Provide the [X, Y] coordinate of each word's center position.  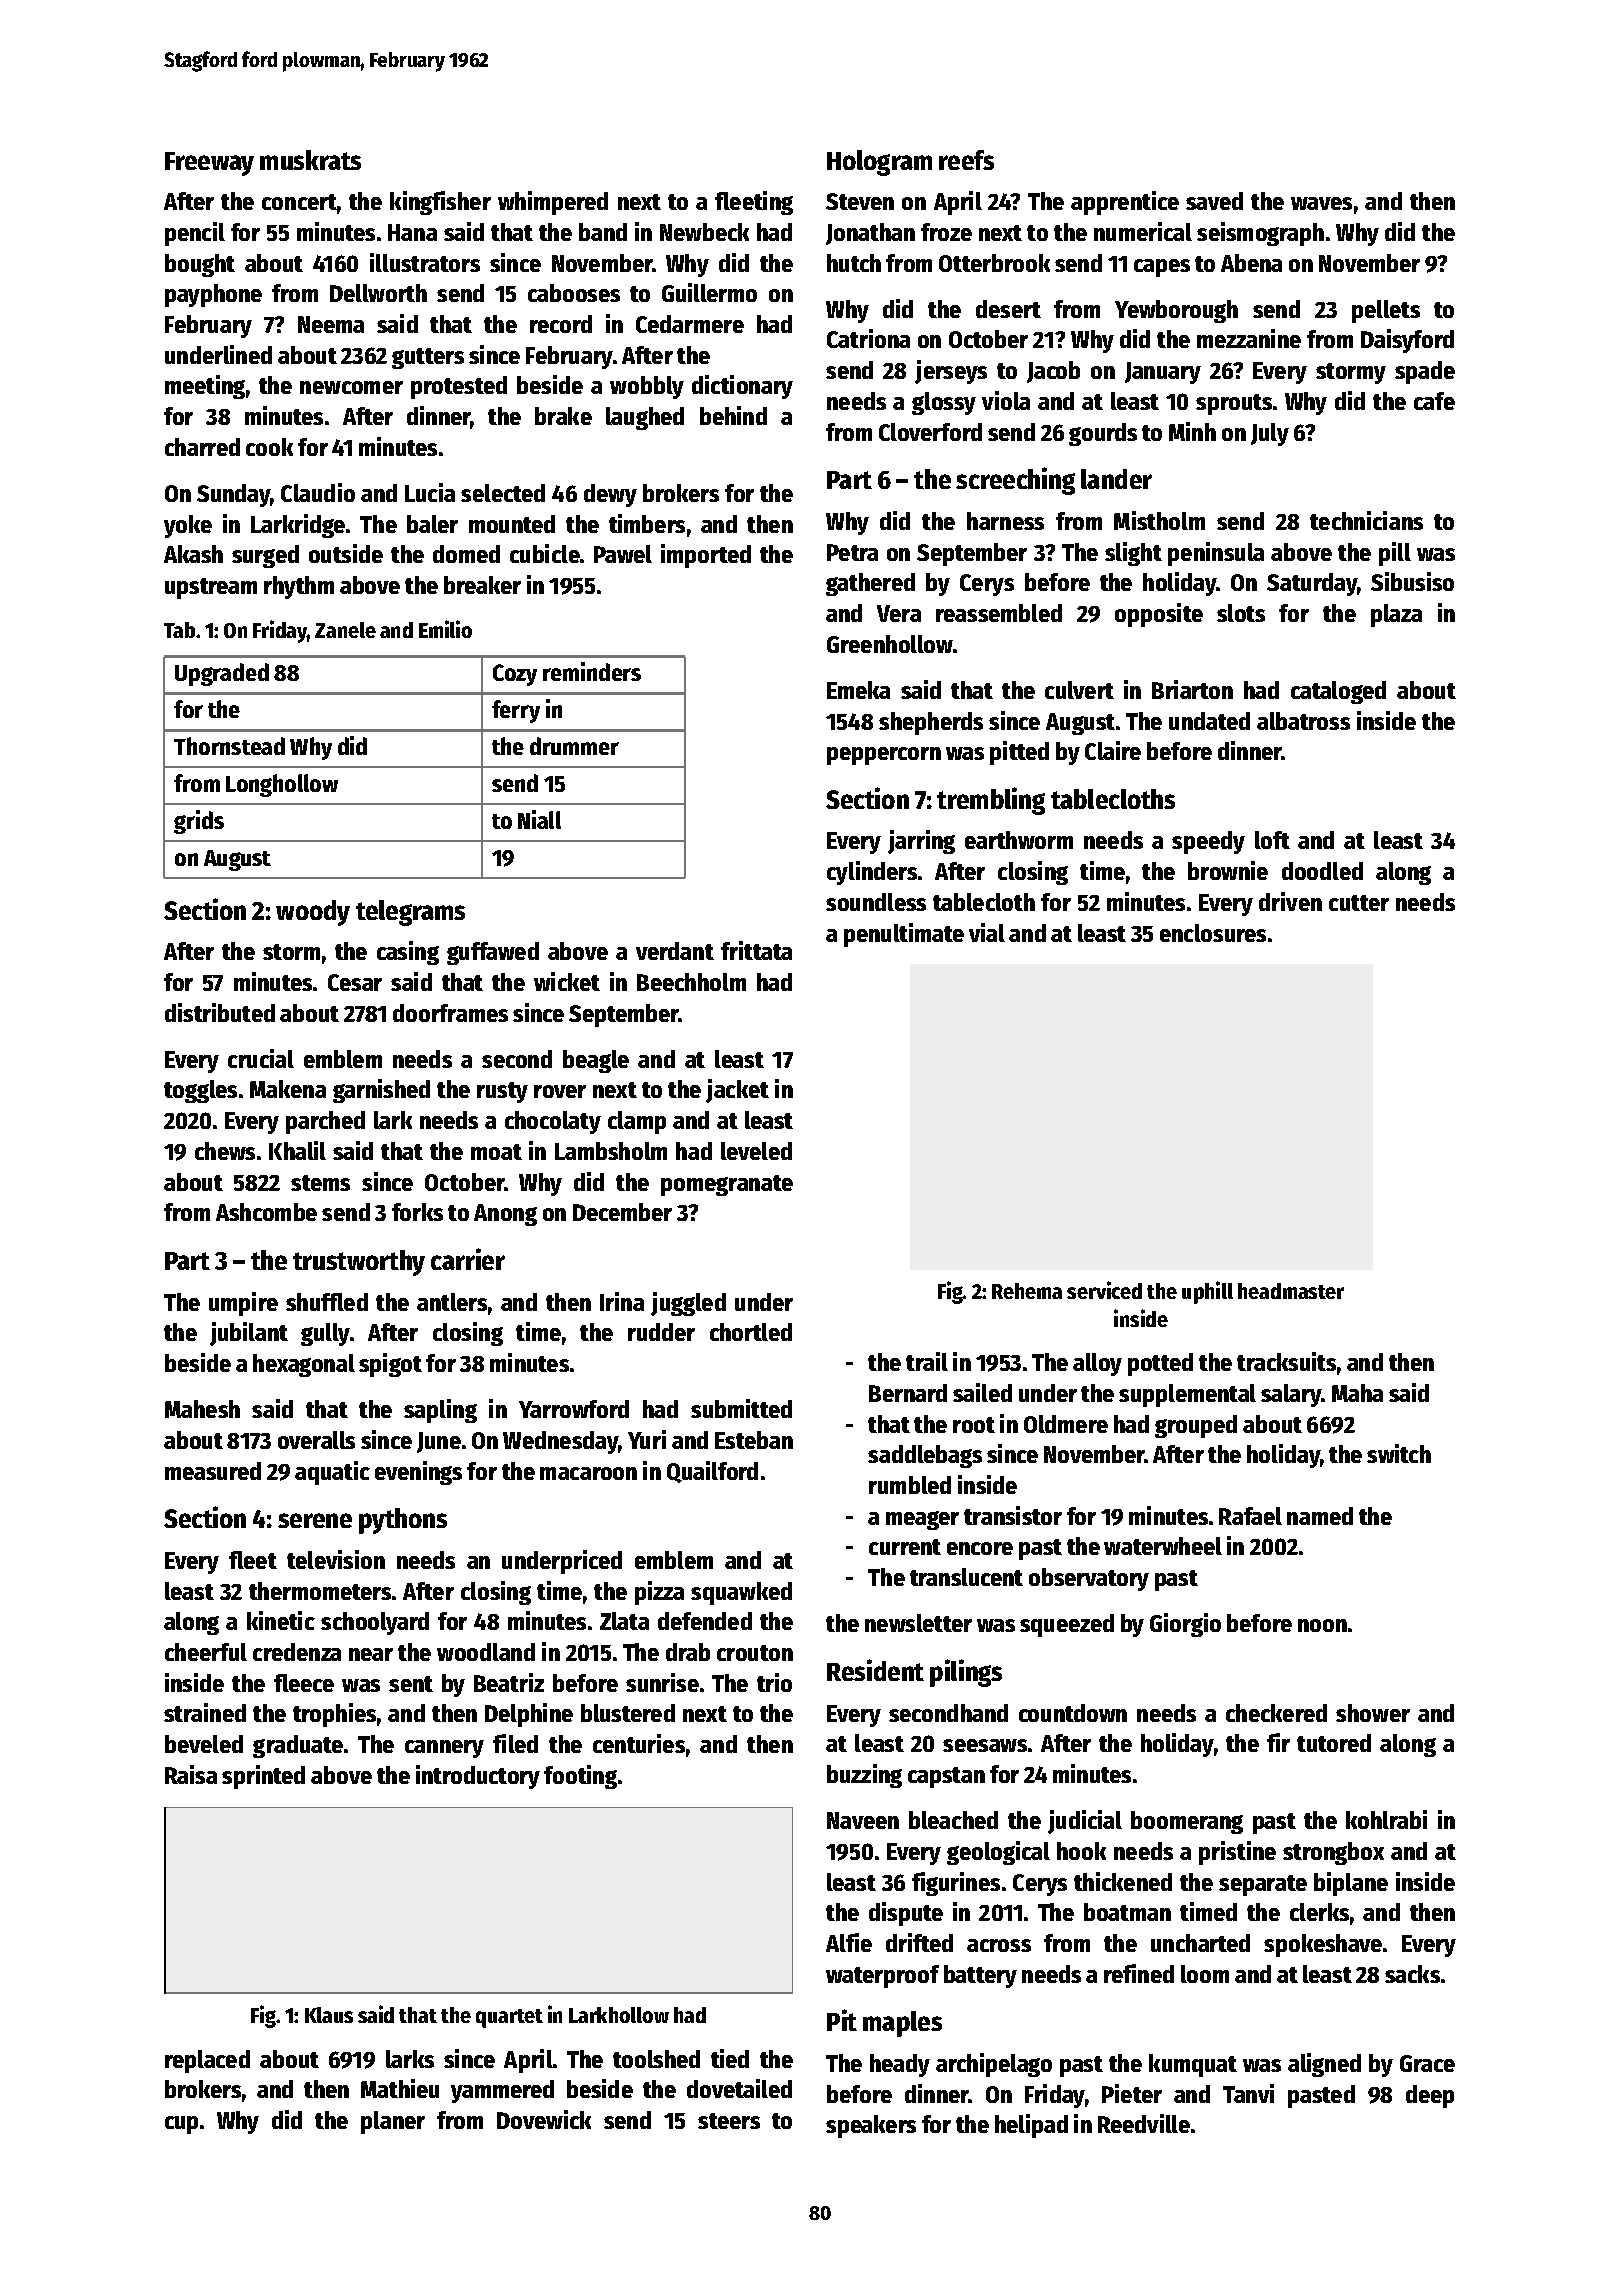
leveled [756, 1151]
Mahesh [202, 1409]
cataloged [1338, 692]
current [905, 1547]
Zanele [345, 630]
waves [1321, 203]
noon [1322, 1625]
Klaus [329, 2015]
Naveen [863, 1820]
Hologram [879, 163]
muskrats [310, 160]
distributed [220, 1012]
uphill [1207, 1292]
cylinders [872, 873]
